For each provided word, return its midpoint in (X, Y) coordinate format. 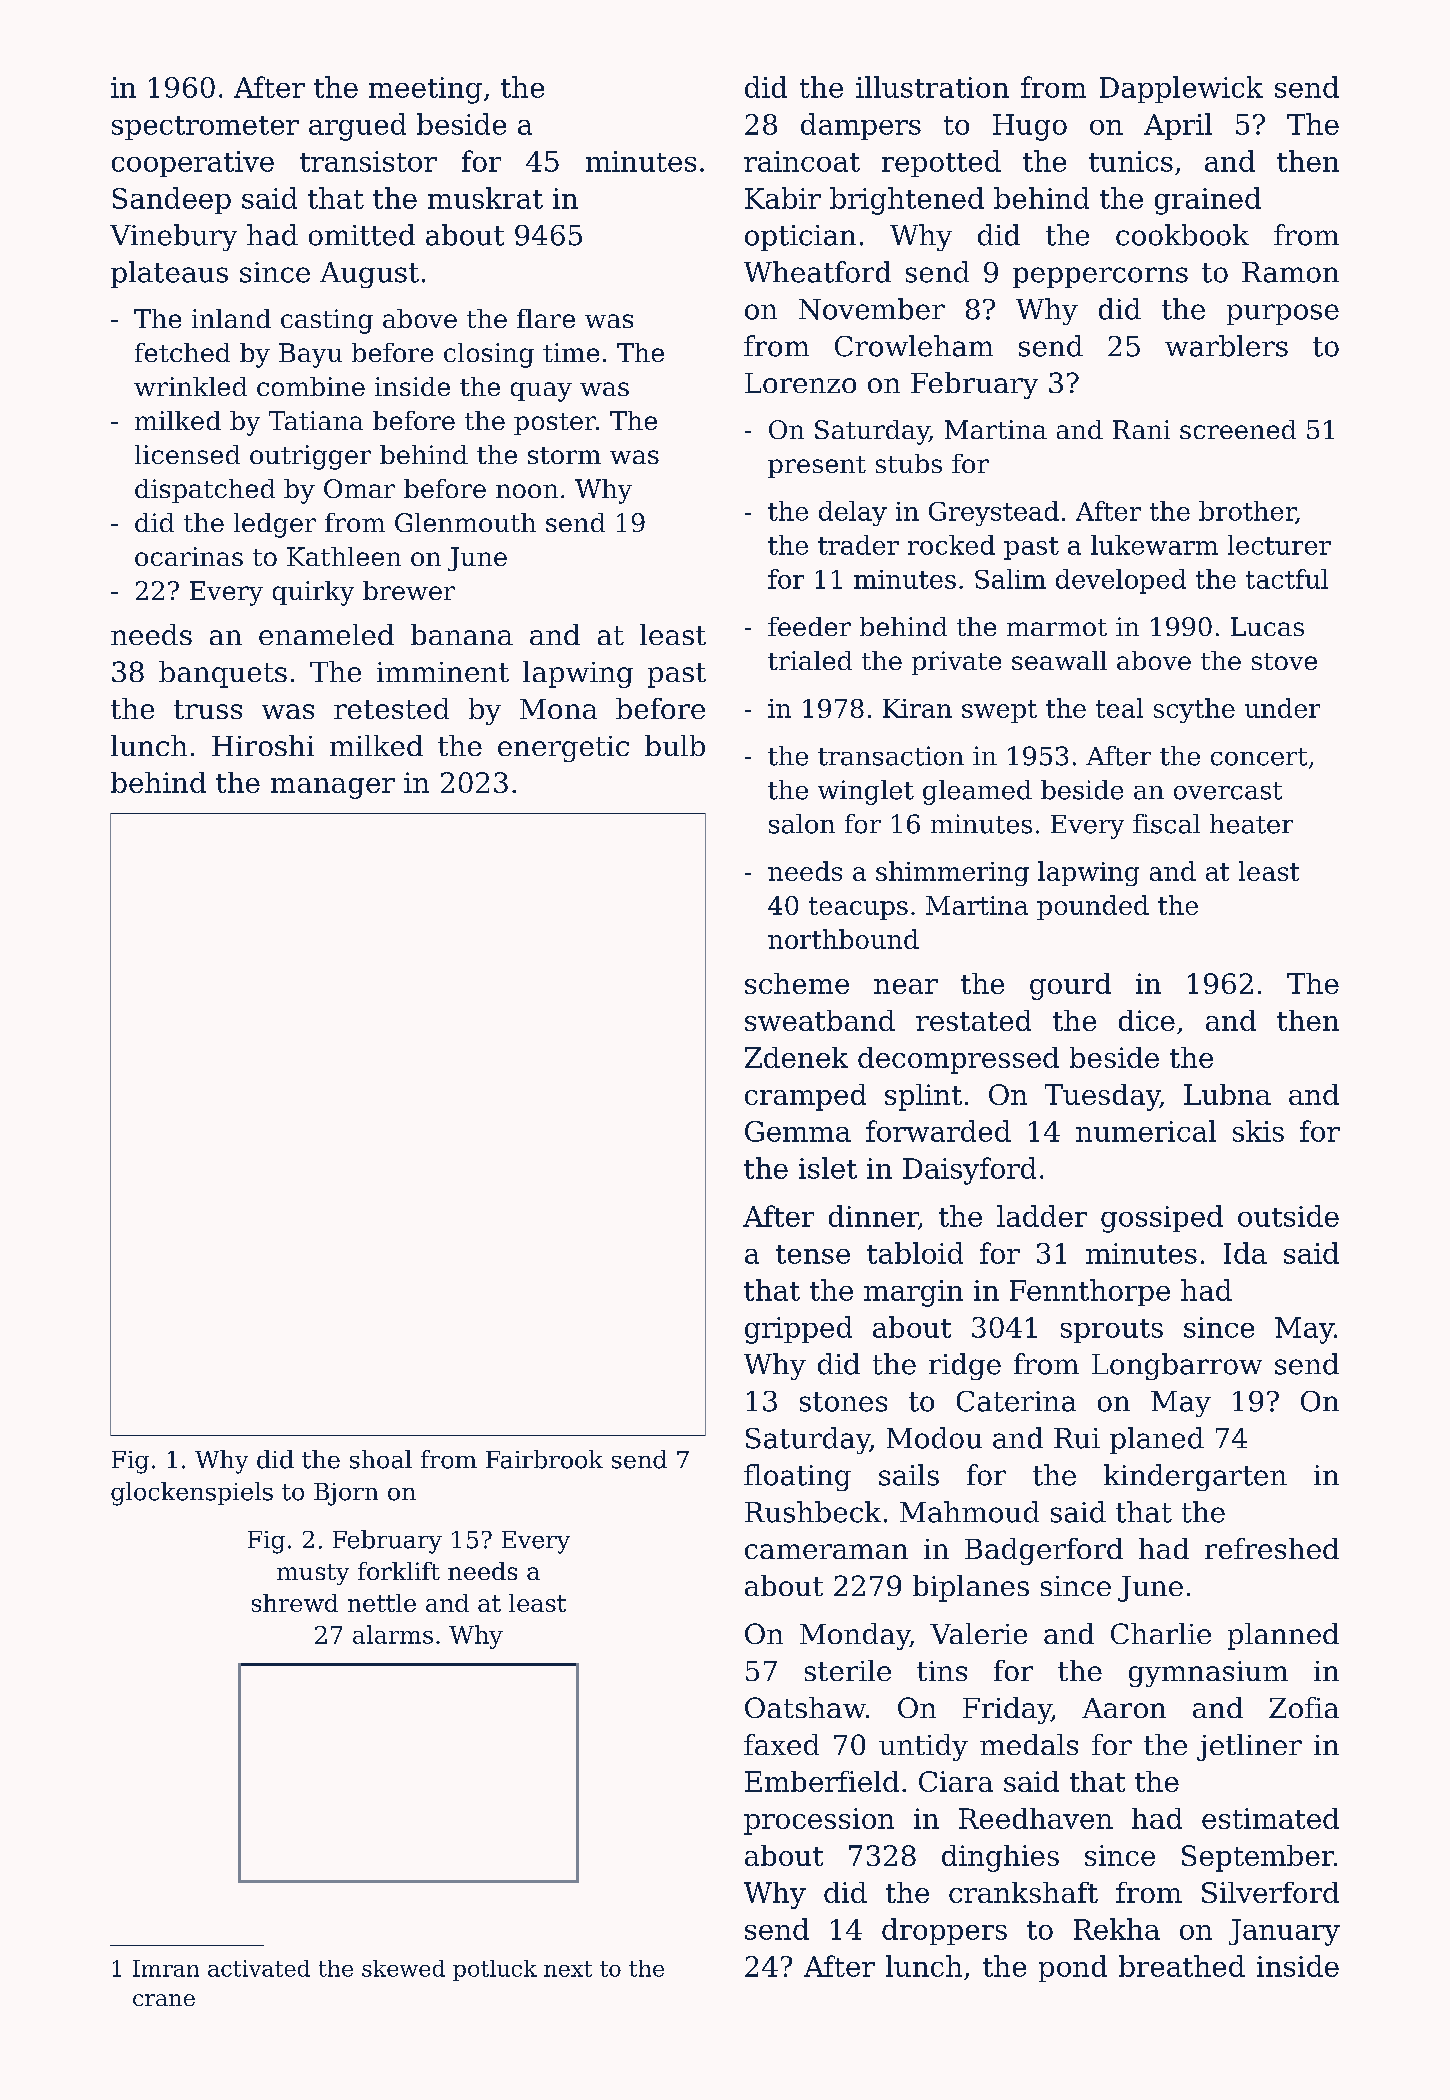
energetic (563, 749)
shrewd (295, 1603)
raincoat (802, 161)
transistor (368, 161)
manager (333, 788)
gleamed (977, 792)
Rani (1141, 429)
